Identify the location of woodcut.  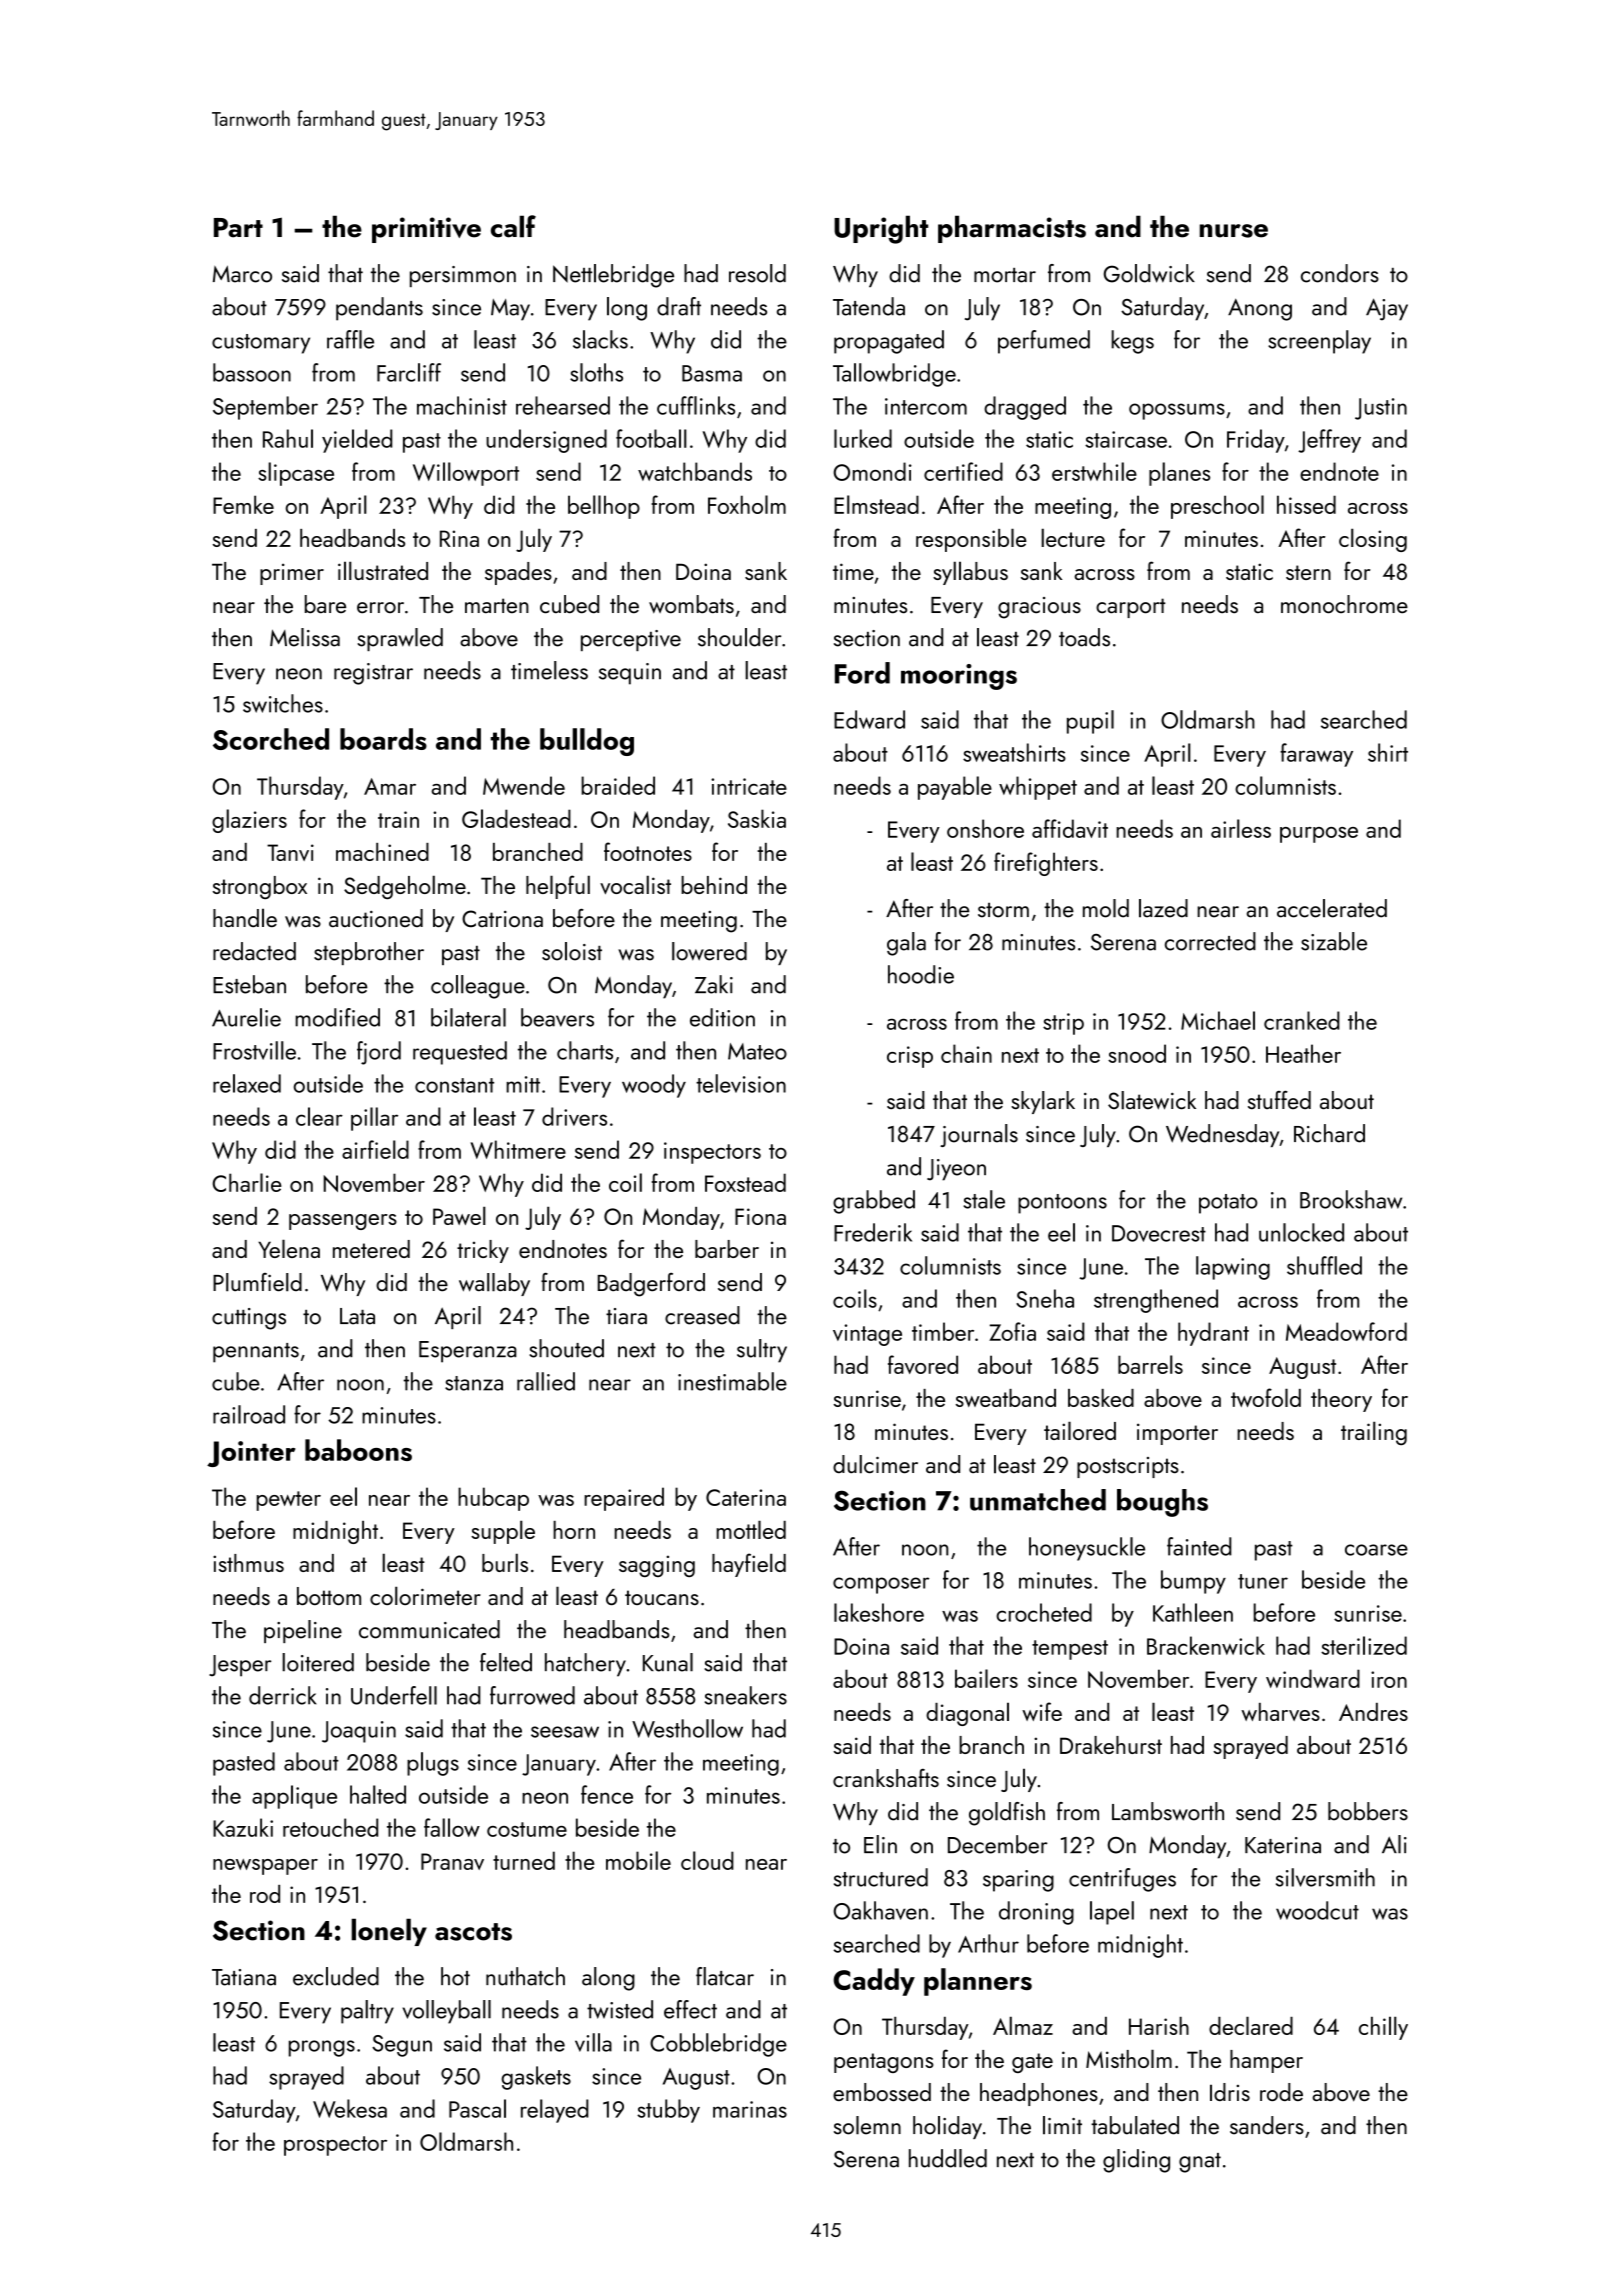
(1317, 1910).
